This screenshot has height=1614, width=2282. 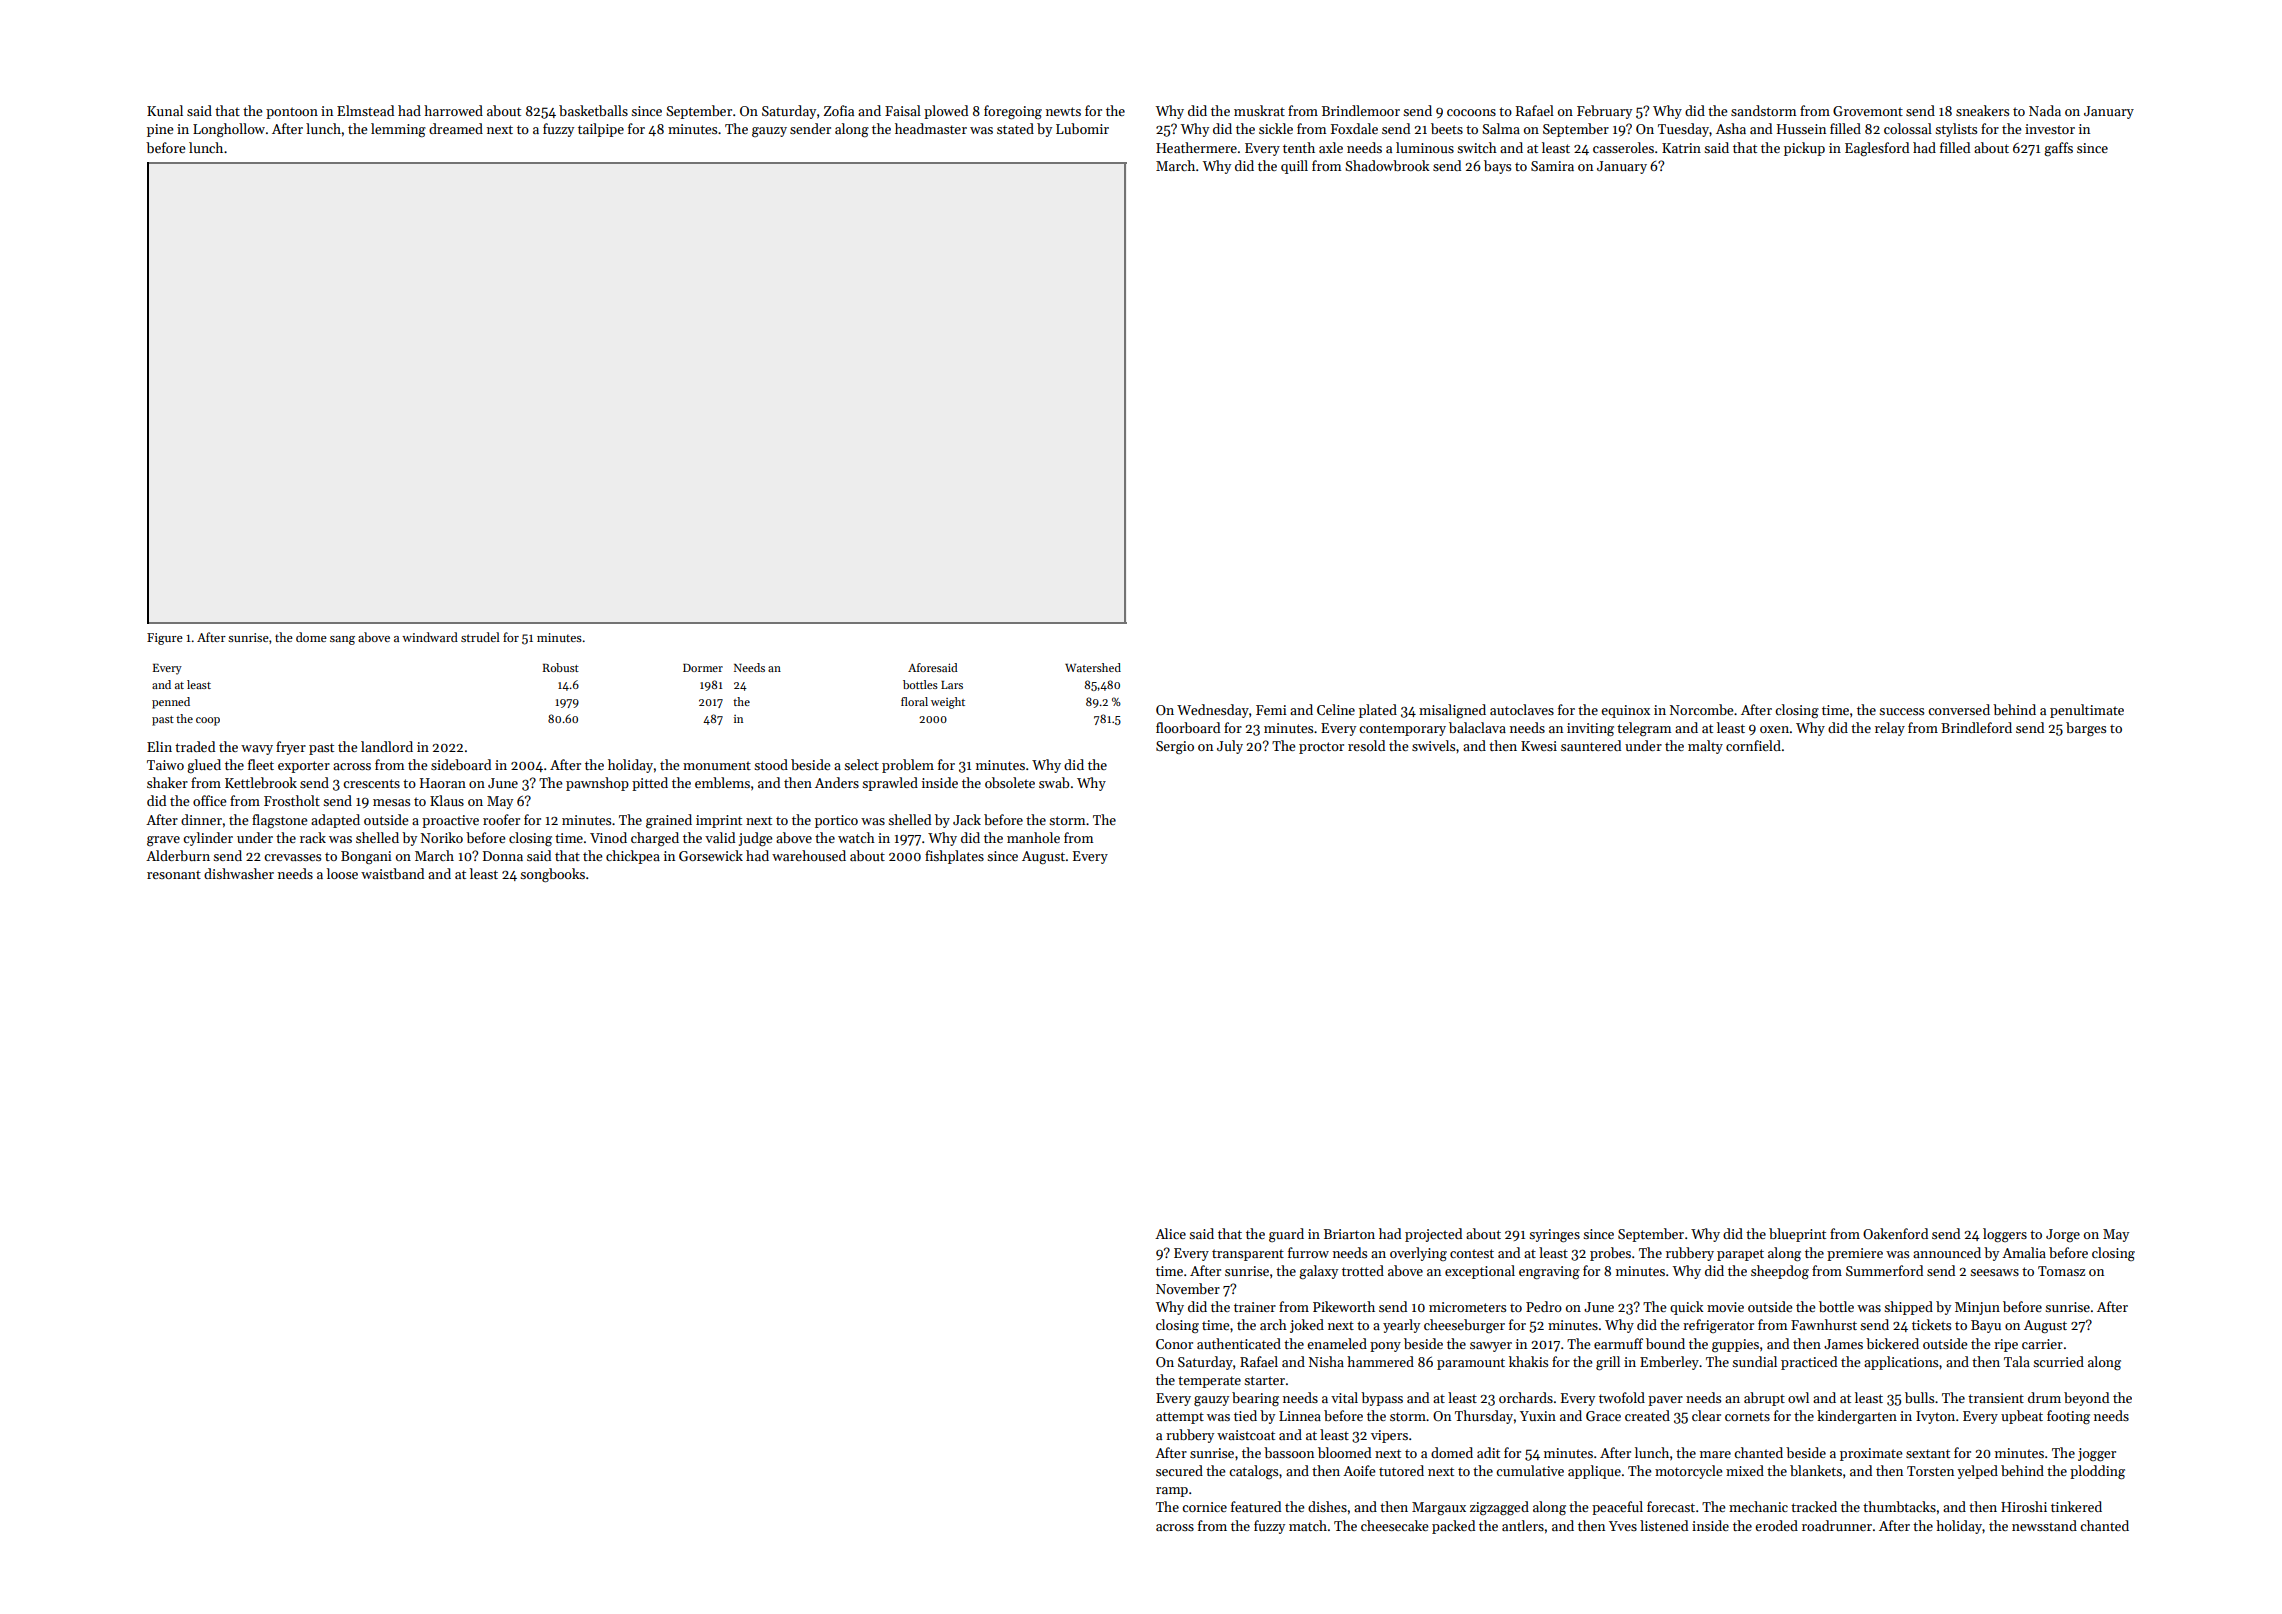 I want to click on newts, so click(x=1063, y=111).
